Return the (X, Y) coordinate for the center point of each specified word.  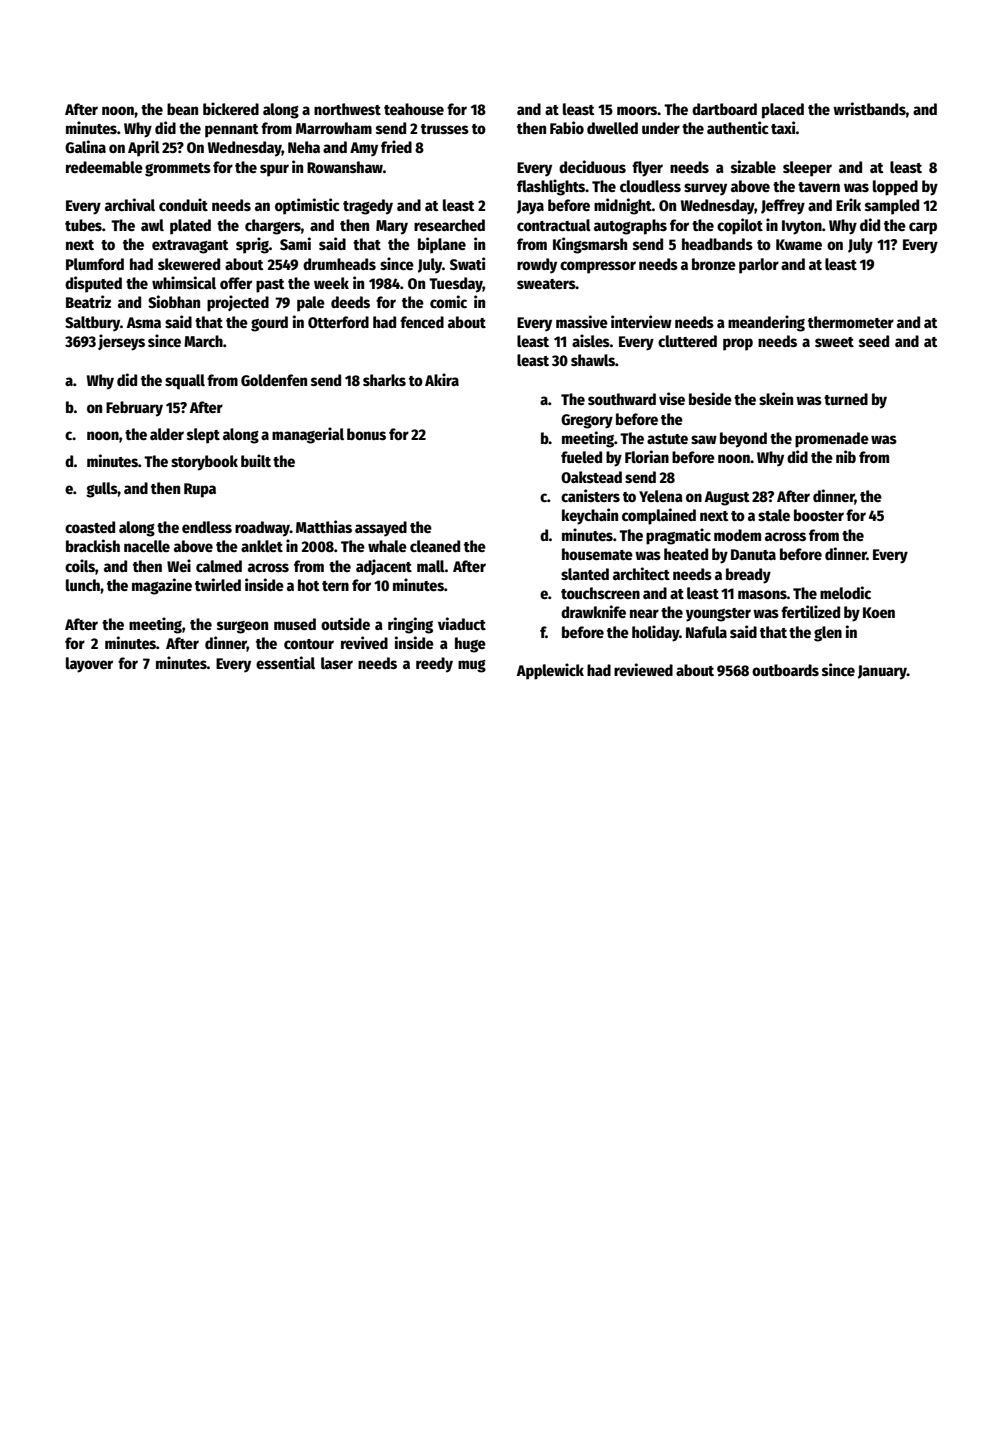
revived (364, 642)
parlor (759, 266)
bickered (231, 108)
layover (89, 665)
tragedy (368, 207)
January (882, 672)
